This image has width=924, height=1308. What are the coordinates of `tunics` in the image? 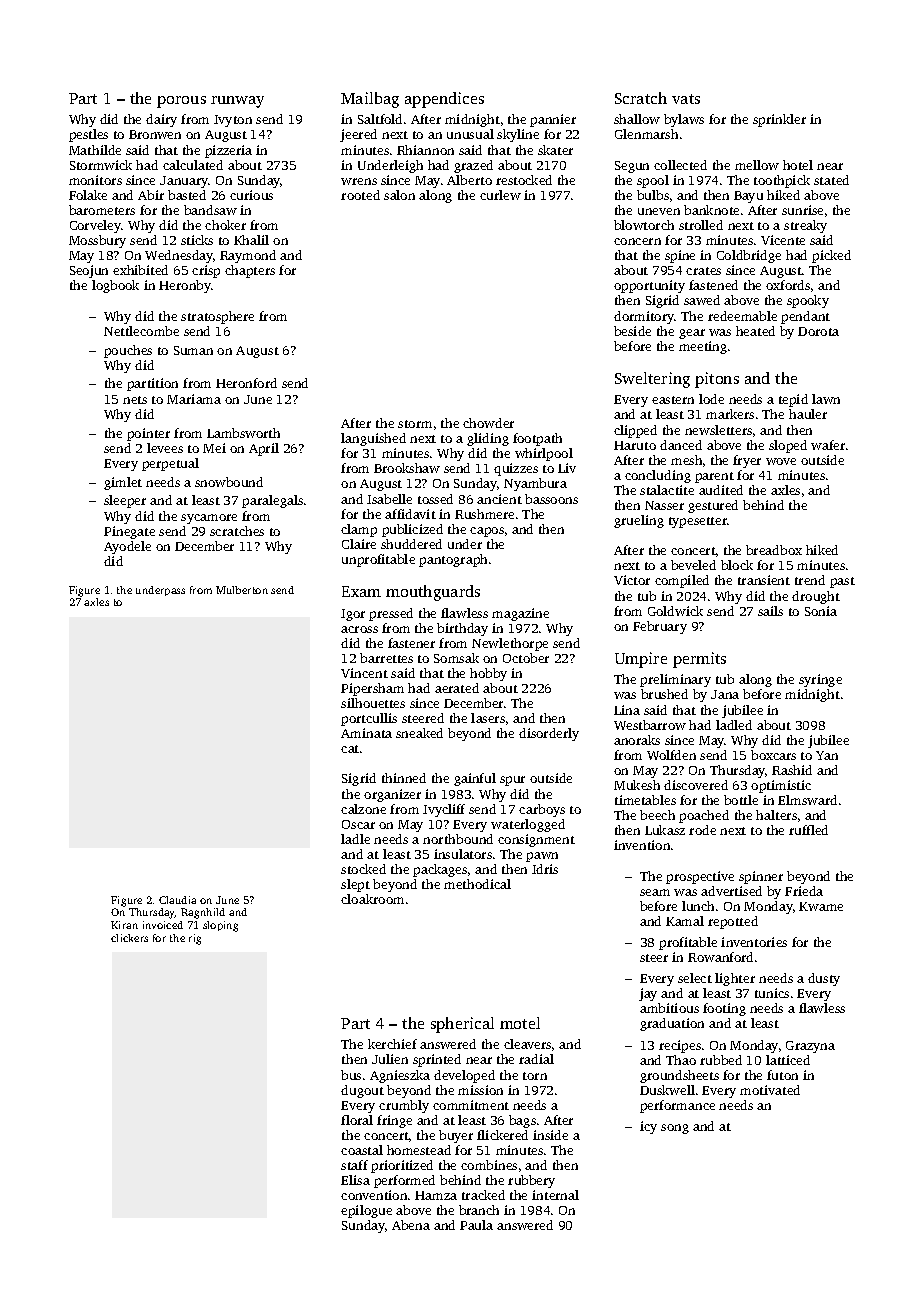 It's located at (772, 993).
